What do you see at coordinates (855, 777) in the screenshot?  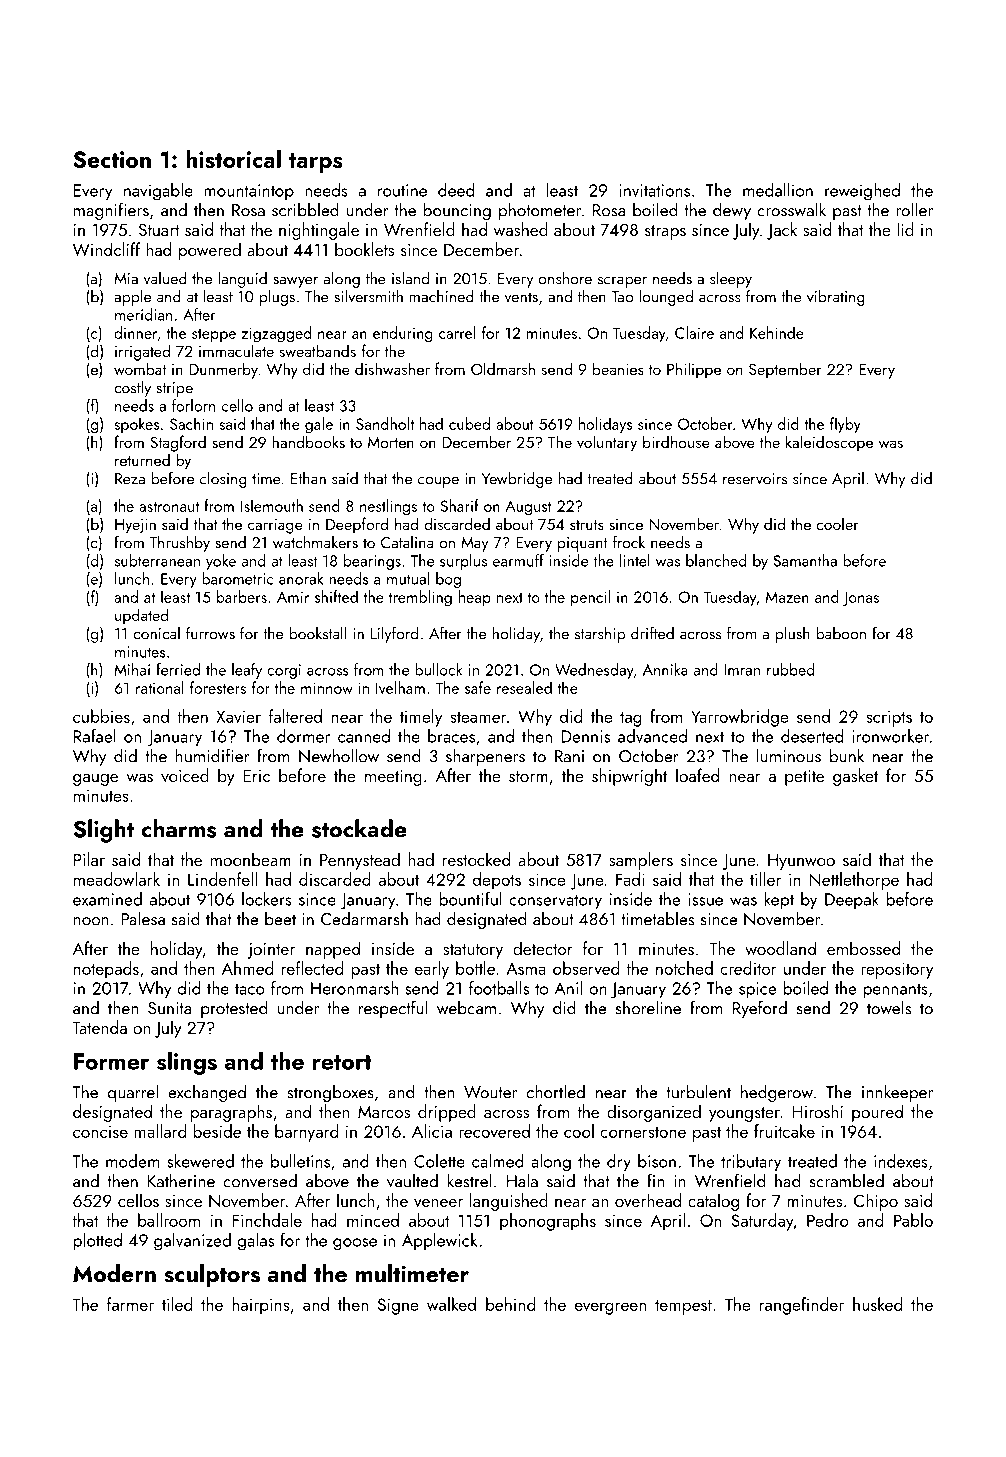 I see `gasket` at bounding box center [855, 777].
